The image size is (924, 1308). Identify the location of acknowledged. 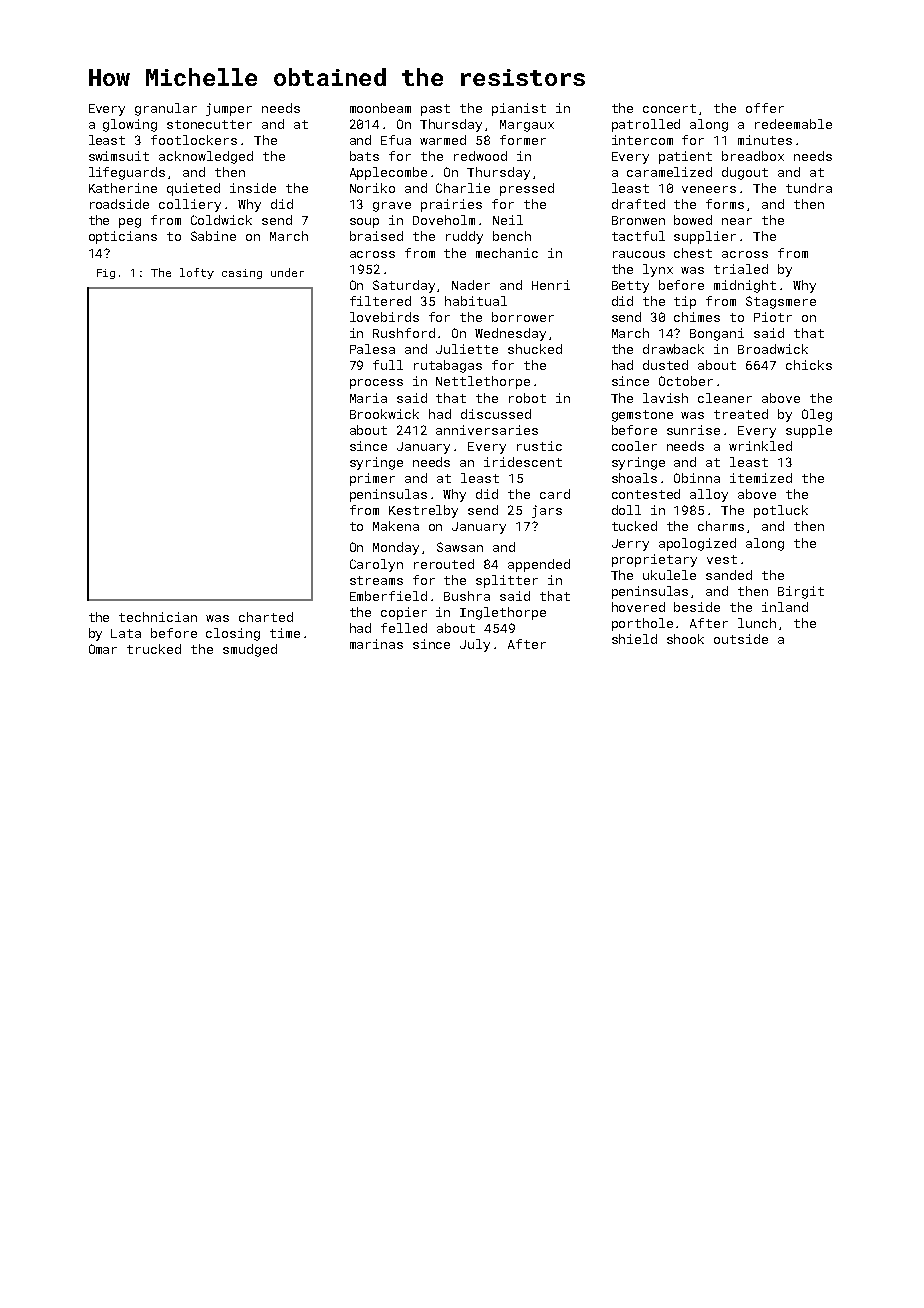
(206, 157).
